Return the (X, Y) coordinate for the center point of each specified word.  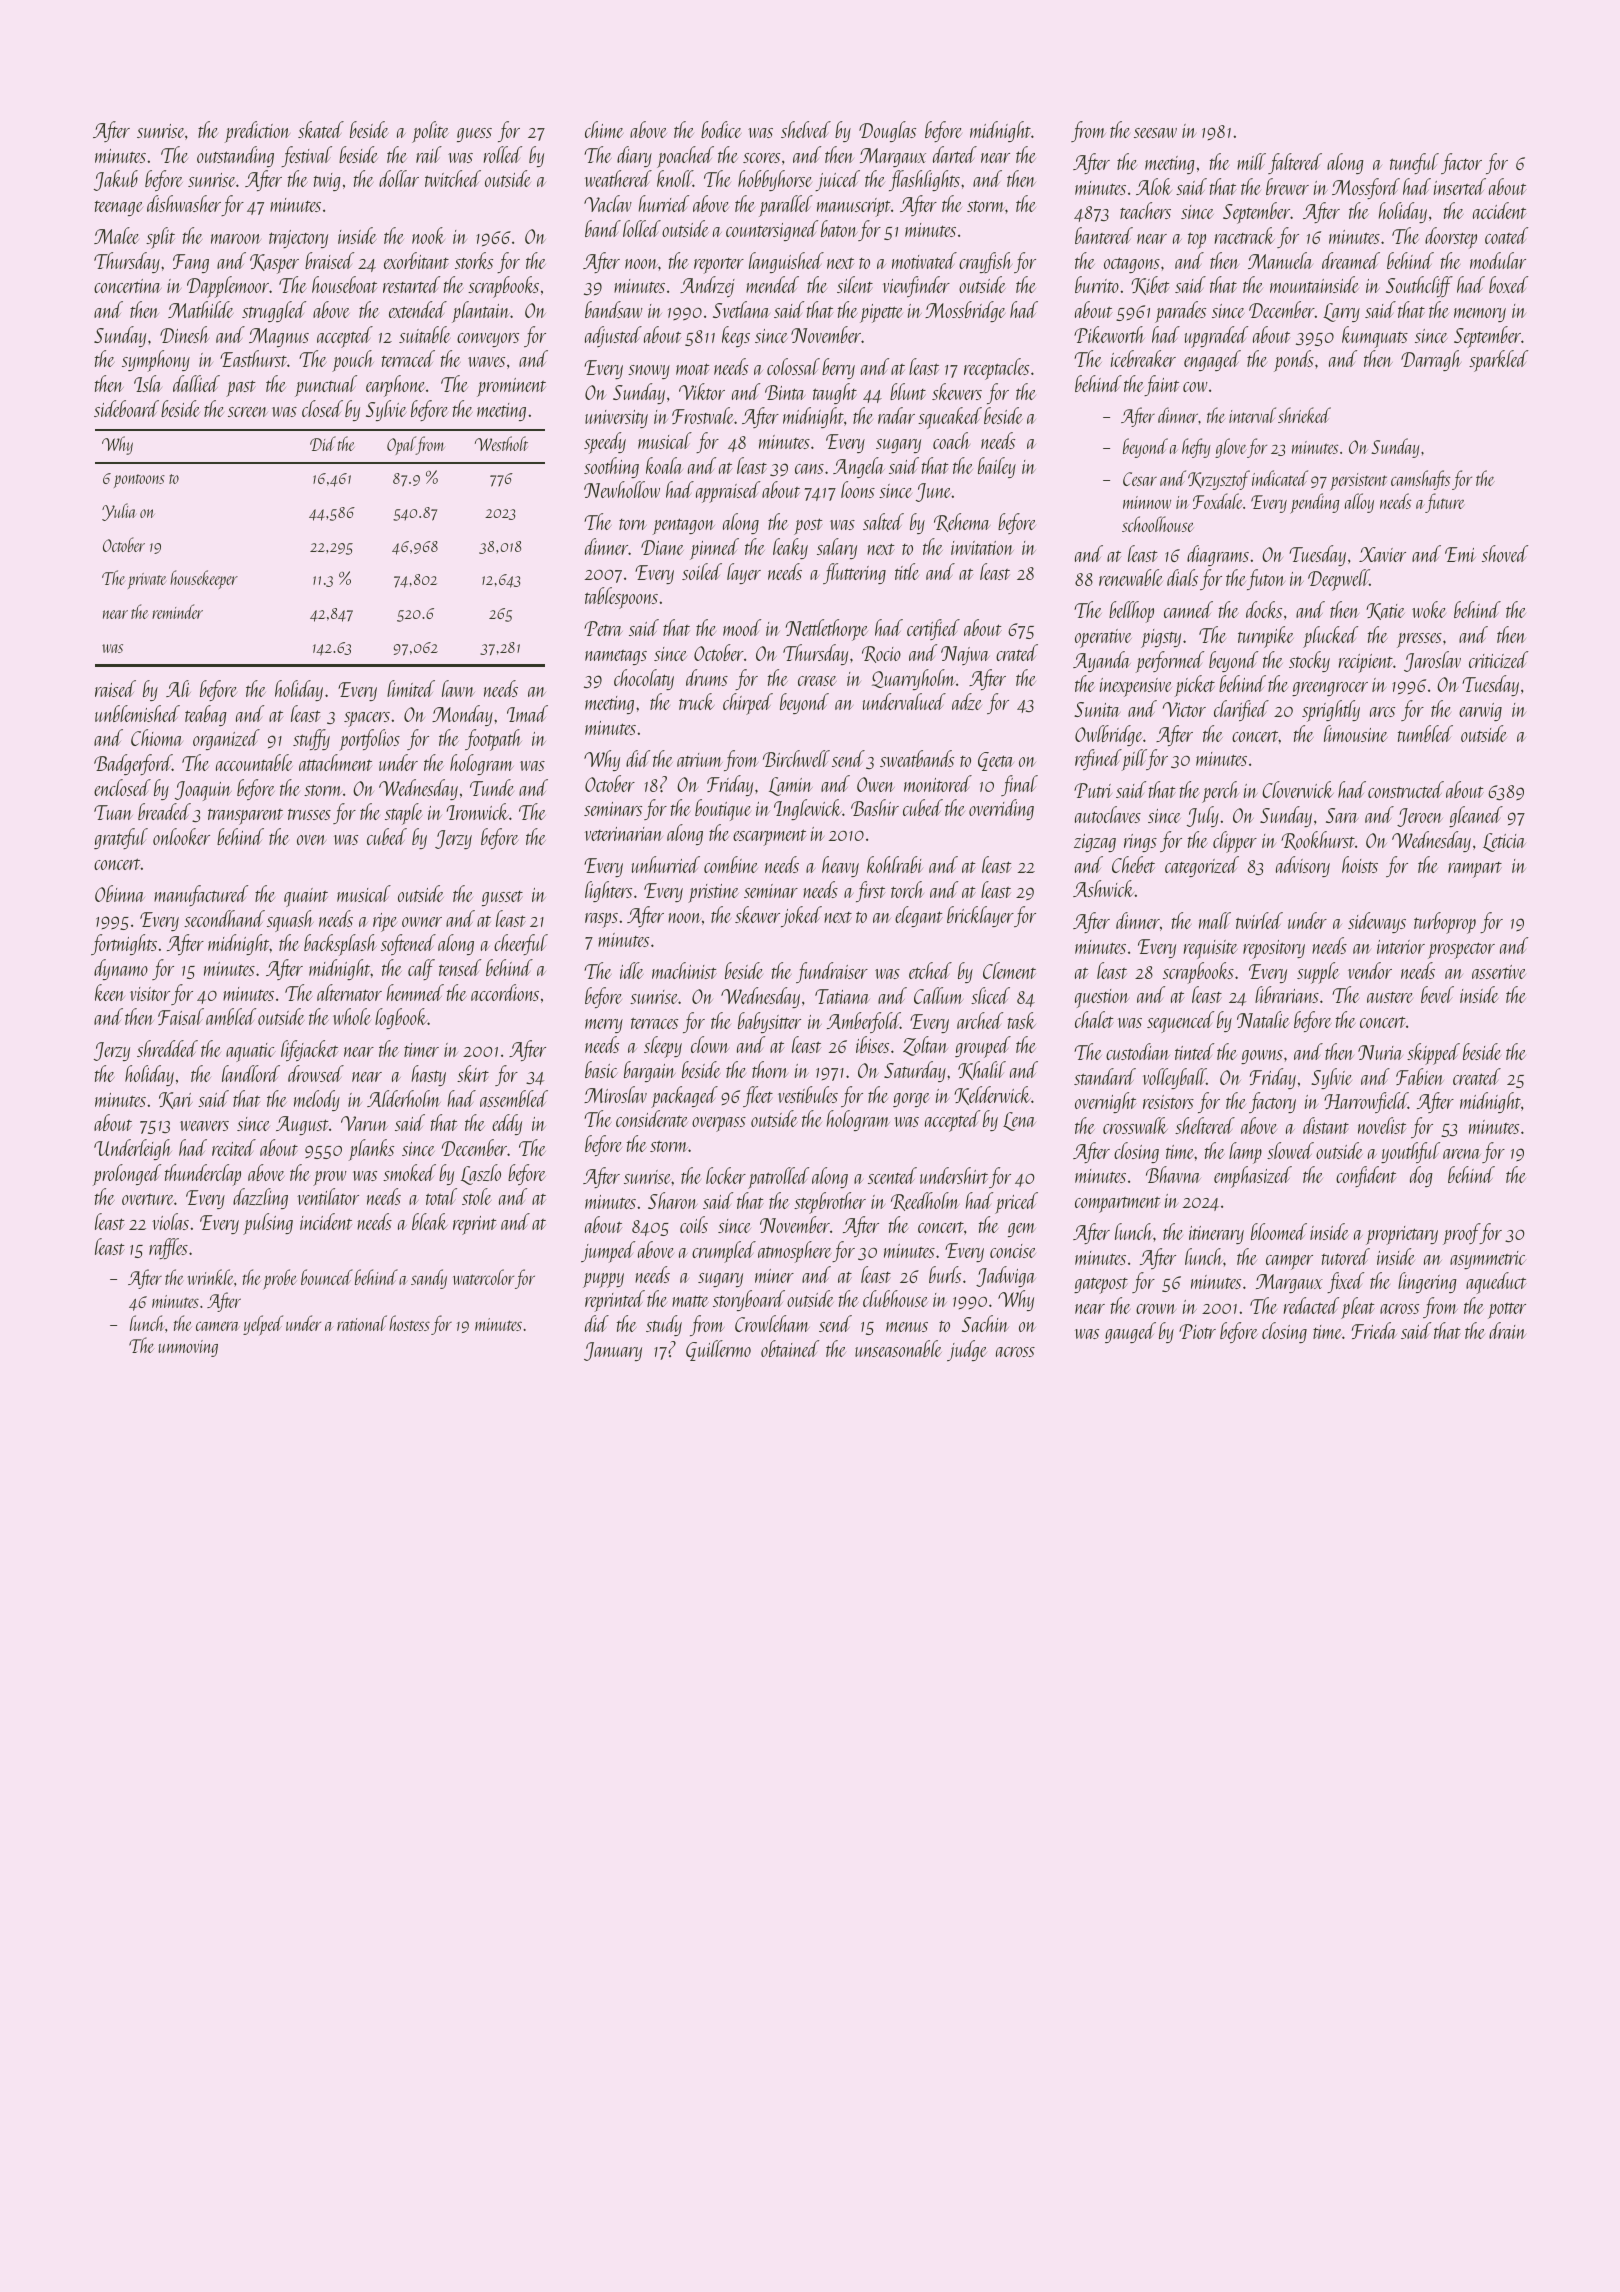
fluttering (854, 573)
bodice (721, 129)
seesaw (1155, 133)
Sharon (673, 1200)
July (1203, 816)
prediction (257, 132)
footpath (493, 740)
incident (326, 1221)
